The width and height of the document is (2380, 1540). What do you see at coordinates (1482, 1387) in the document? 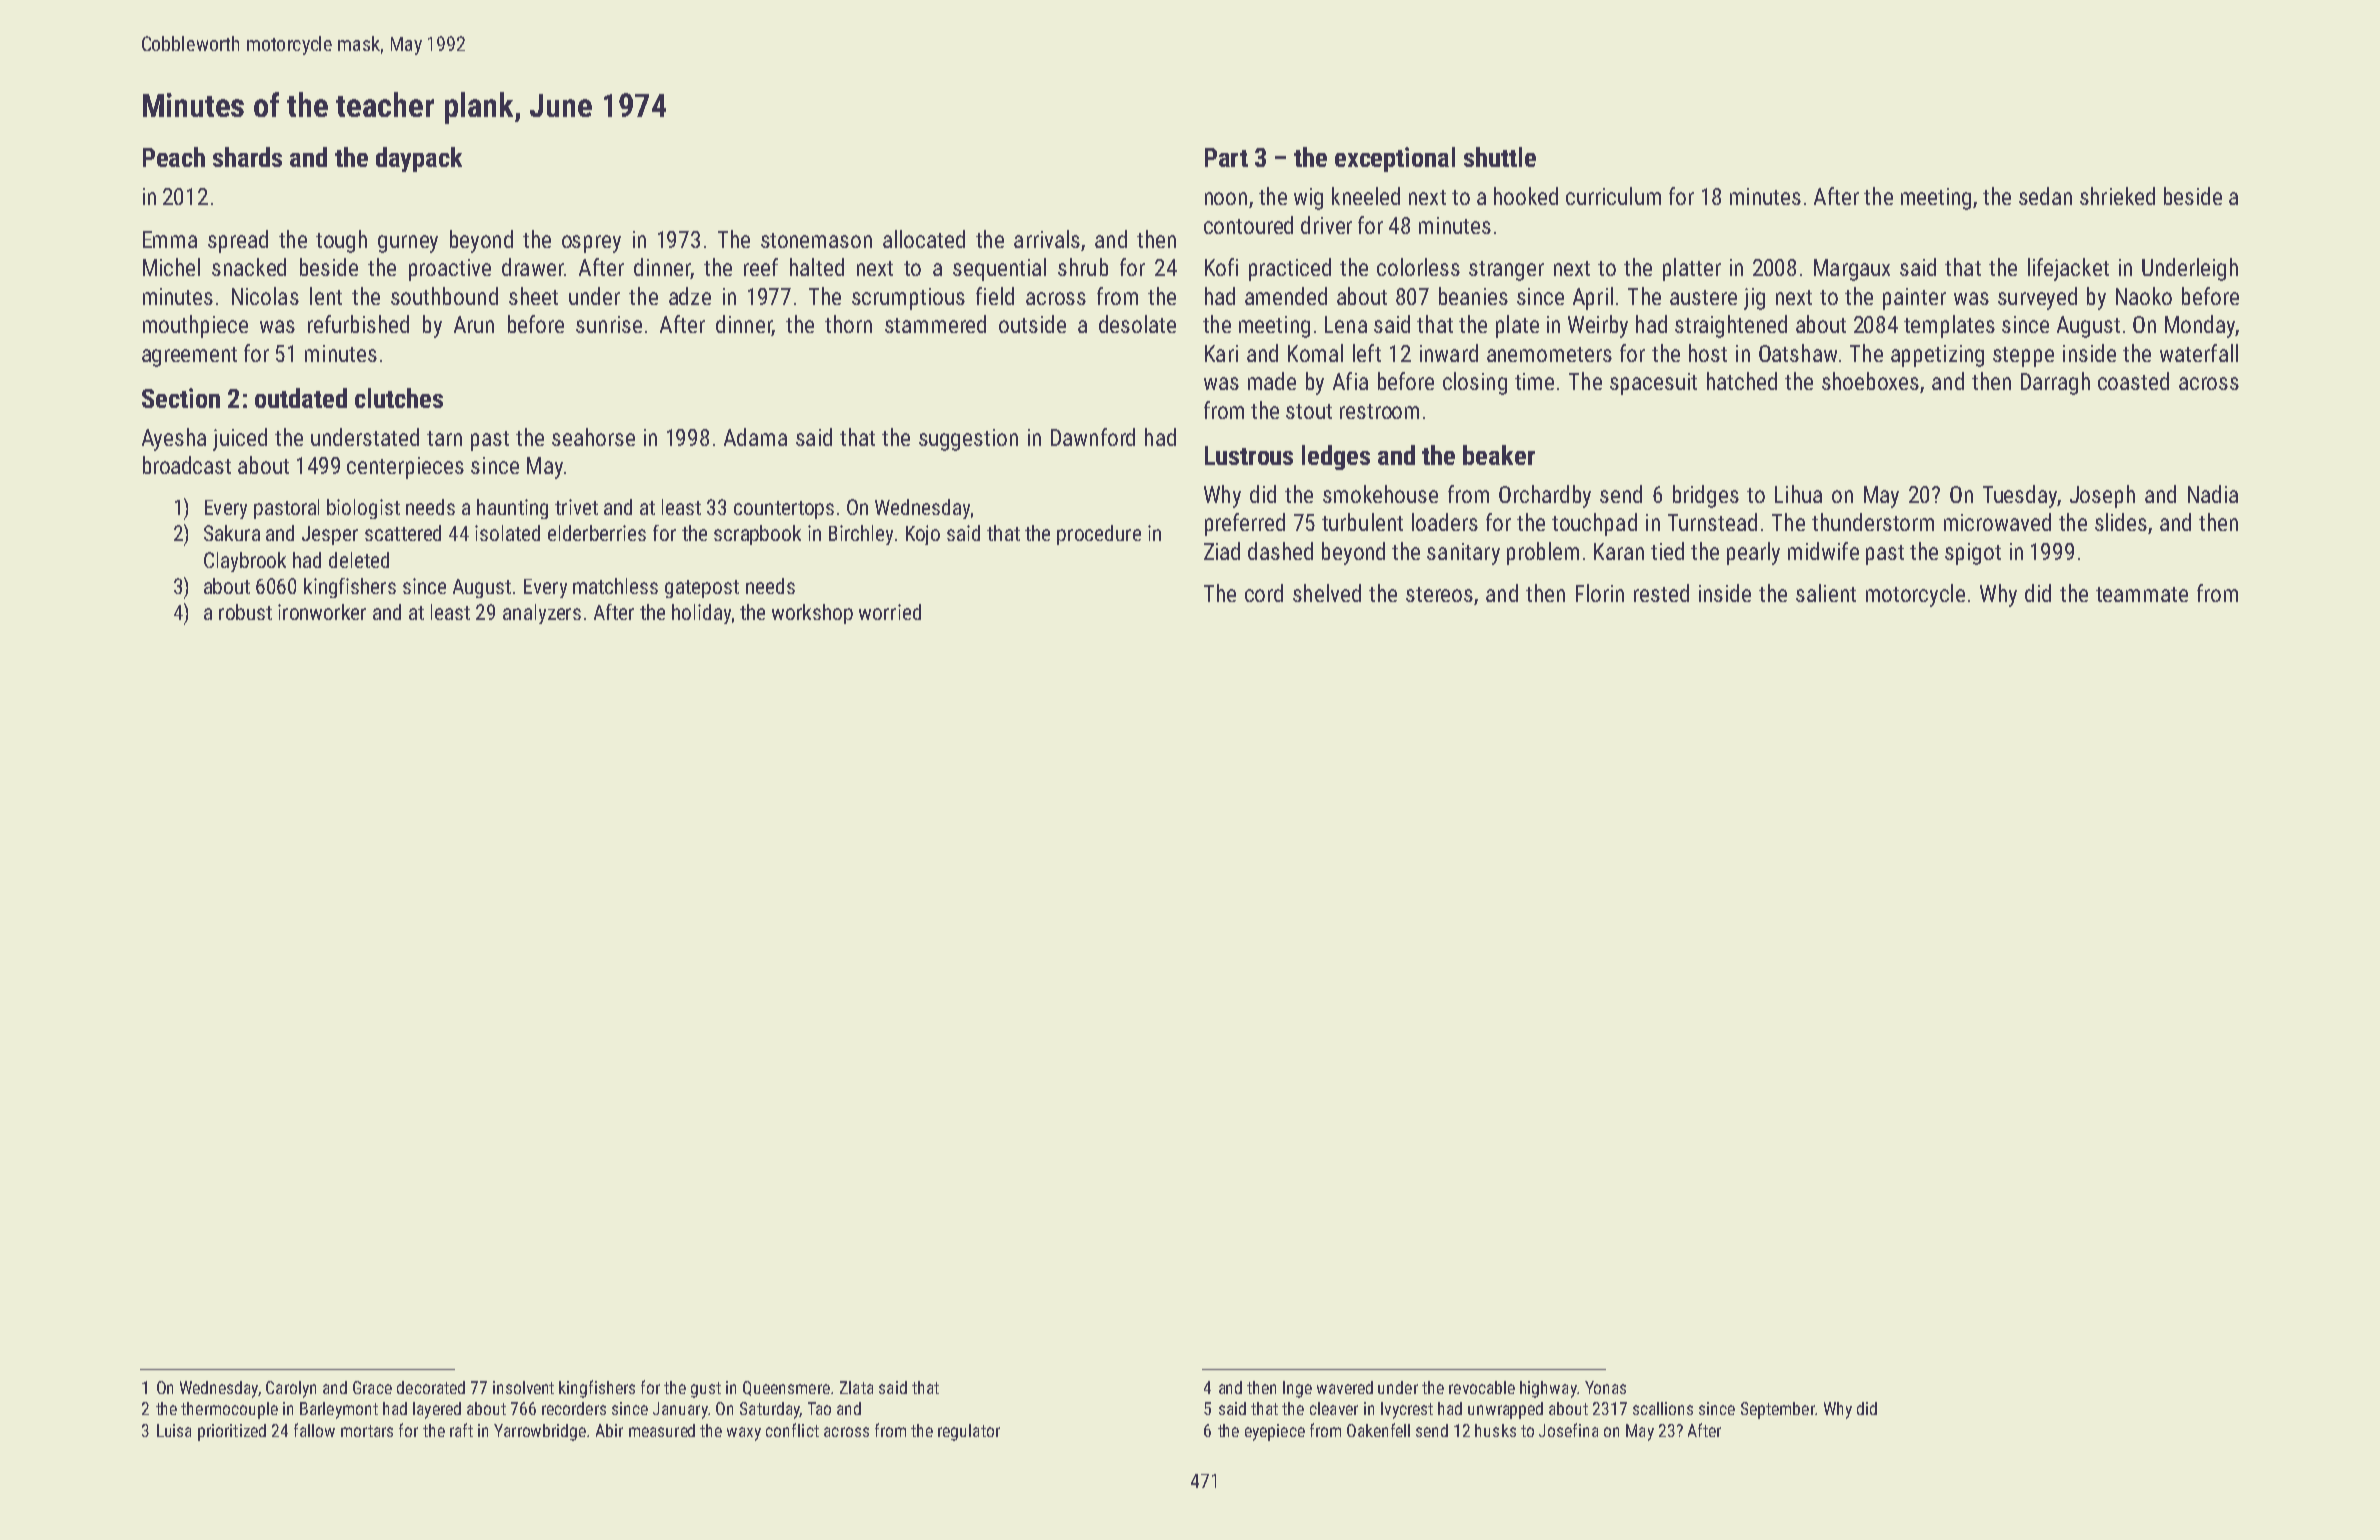
I see `revocable` at bounding box center [1482, 1387].
